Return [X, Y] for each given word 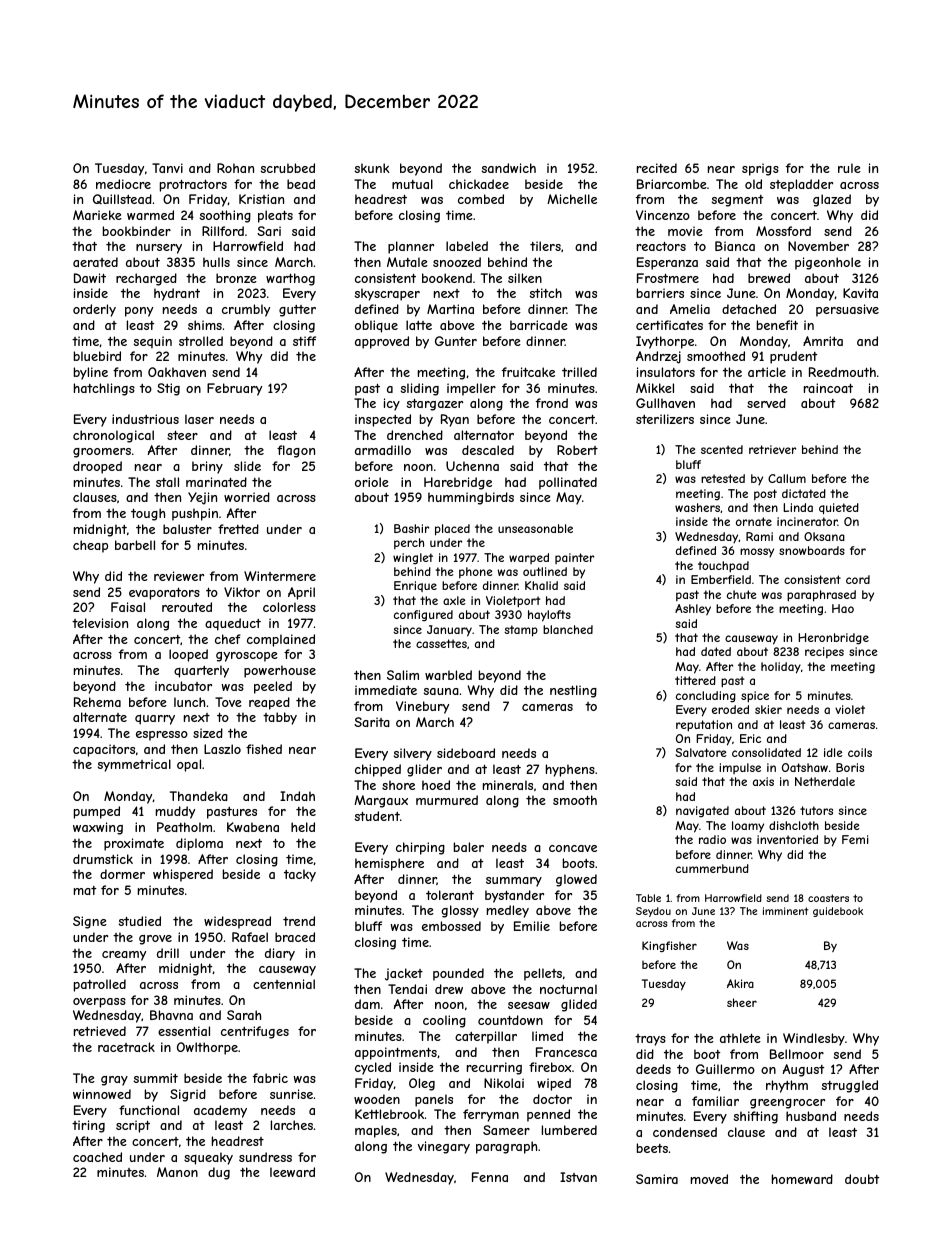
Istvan [578, 1177]
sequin [153, 342]
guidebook [838, 912]
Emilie [532, 926]
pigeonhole [828, 263]
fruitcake [528, 372]
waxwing [98, 828]
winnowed [102, 1094]
